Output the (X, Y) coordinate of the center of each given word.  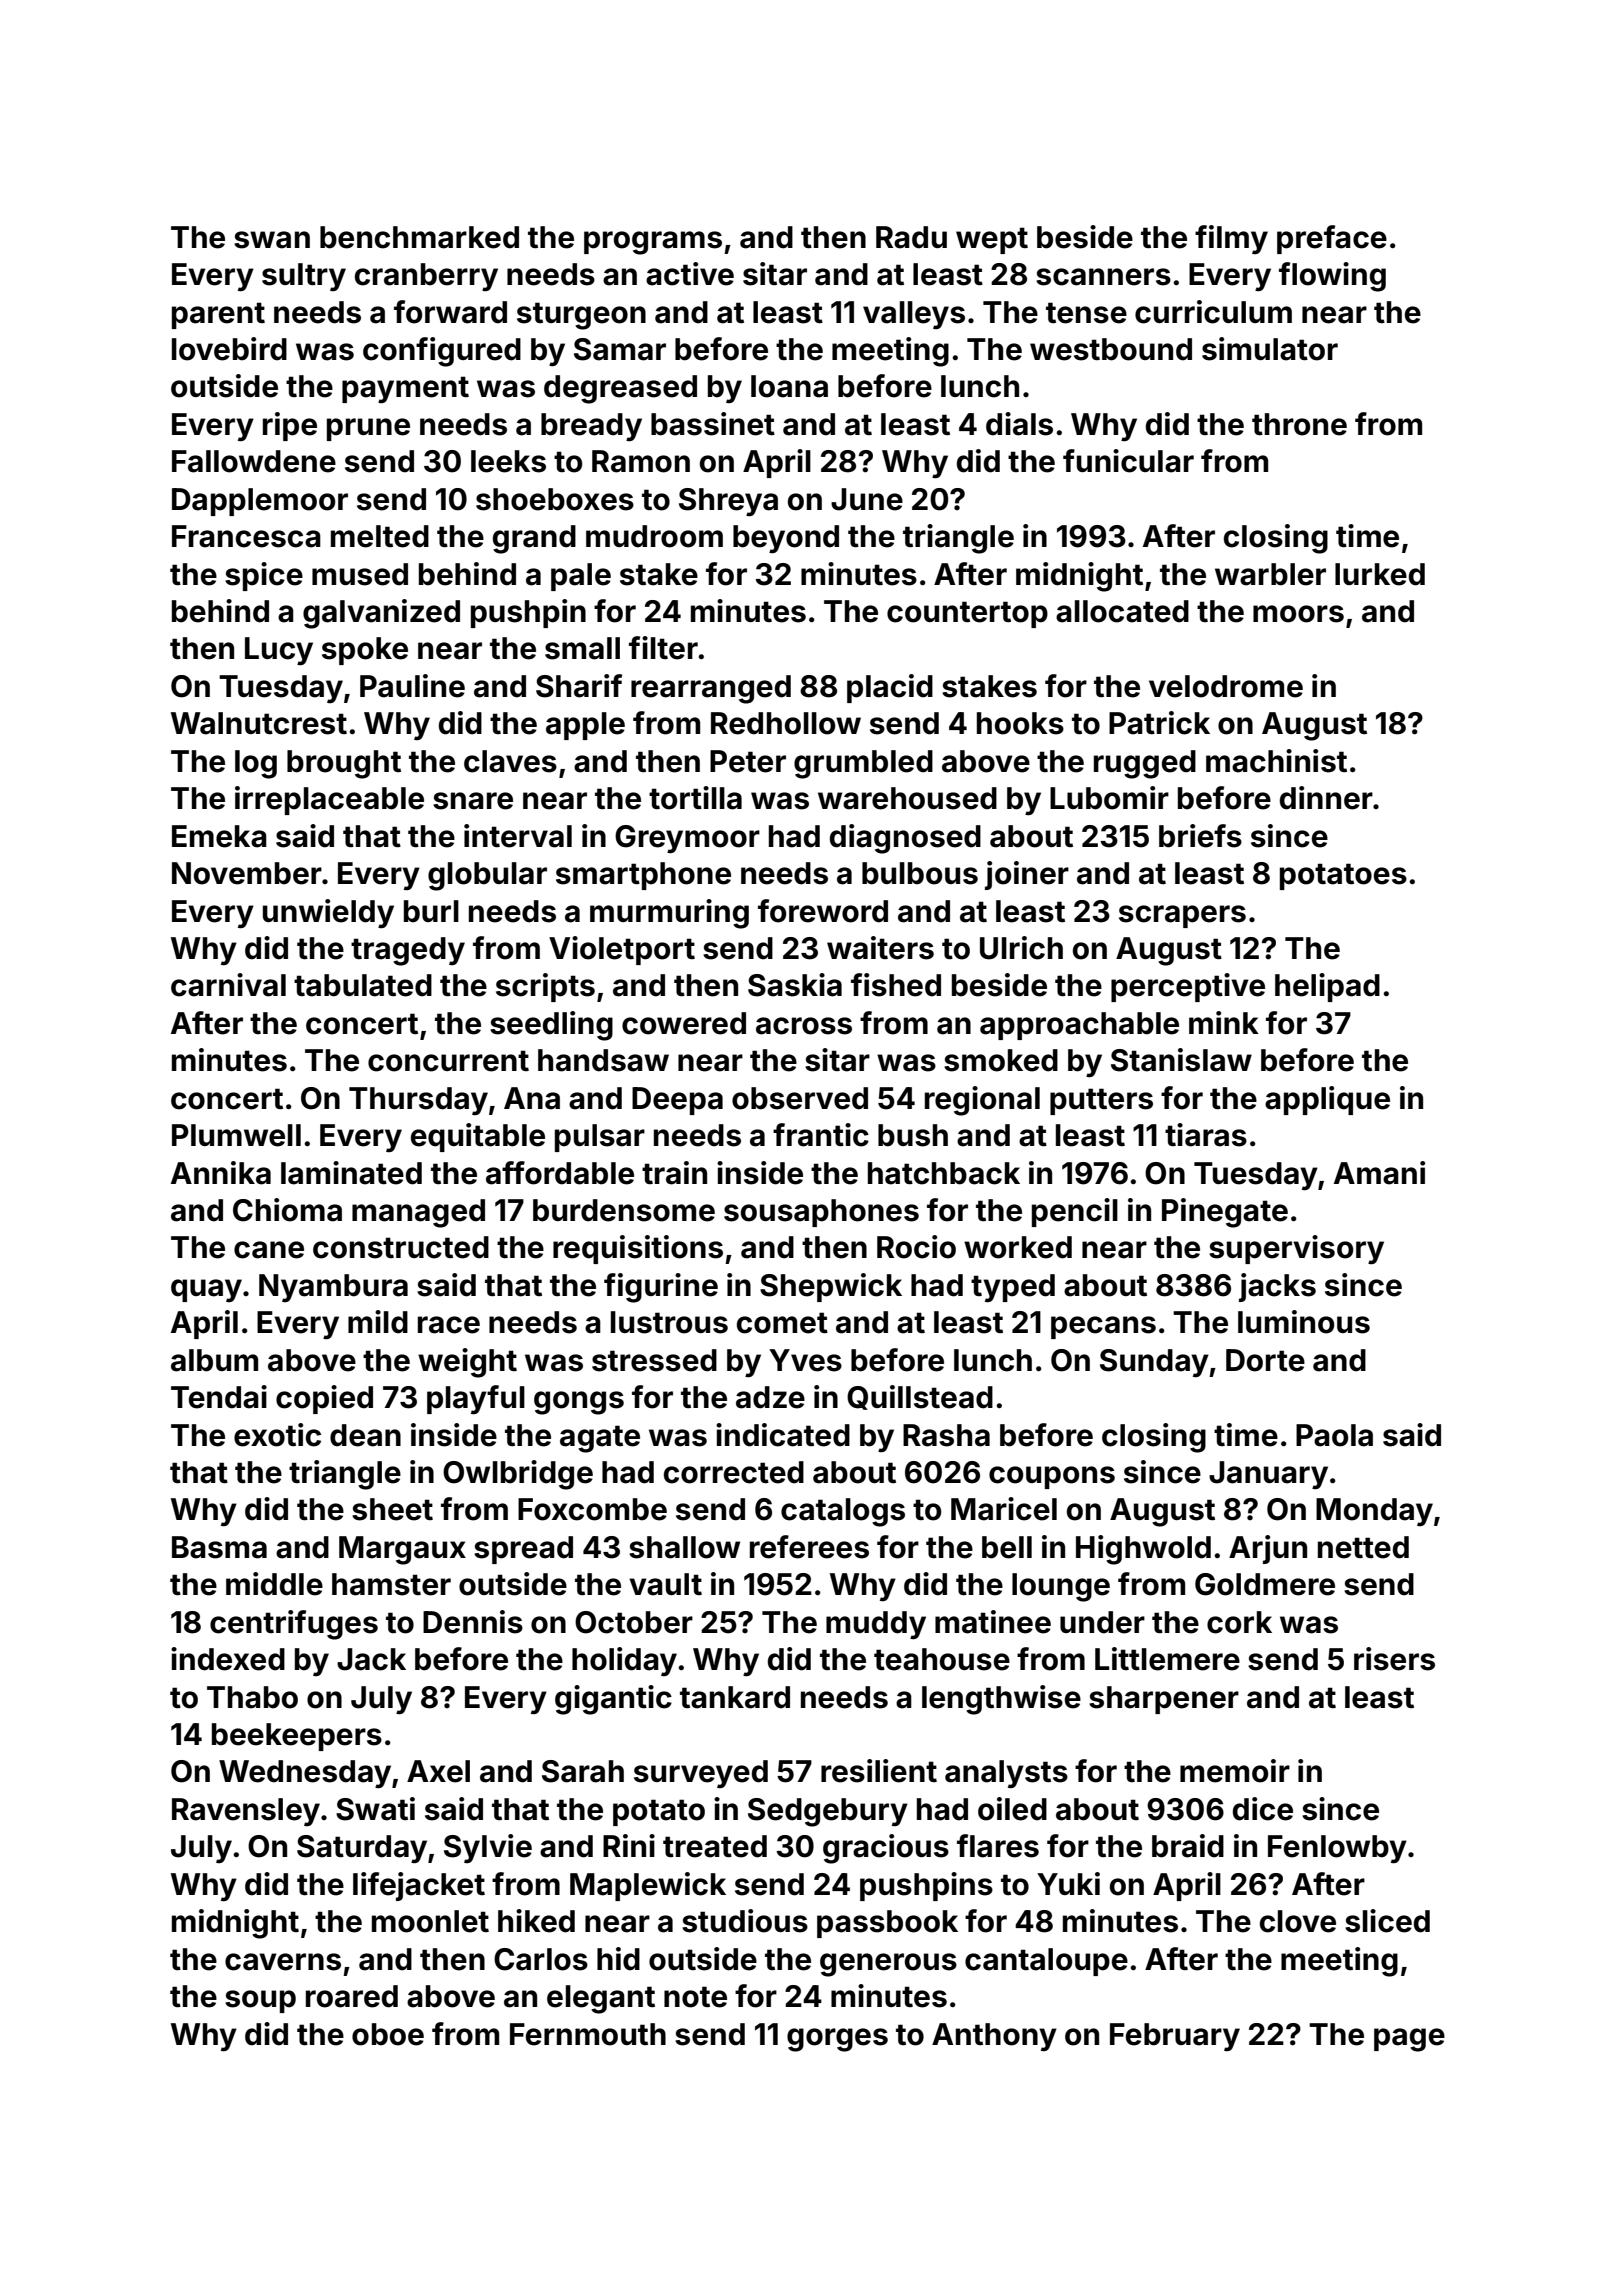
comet (782, 1323)
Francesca (246, 536)
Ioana (789, 386)
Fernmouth (588, 2034)
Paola (1334, 1435)
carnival (228, 985)
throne (1299, 424)
